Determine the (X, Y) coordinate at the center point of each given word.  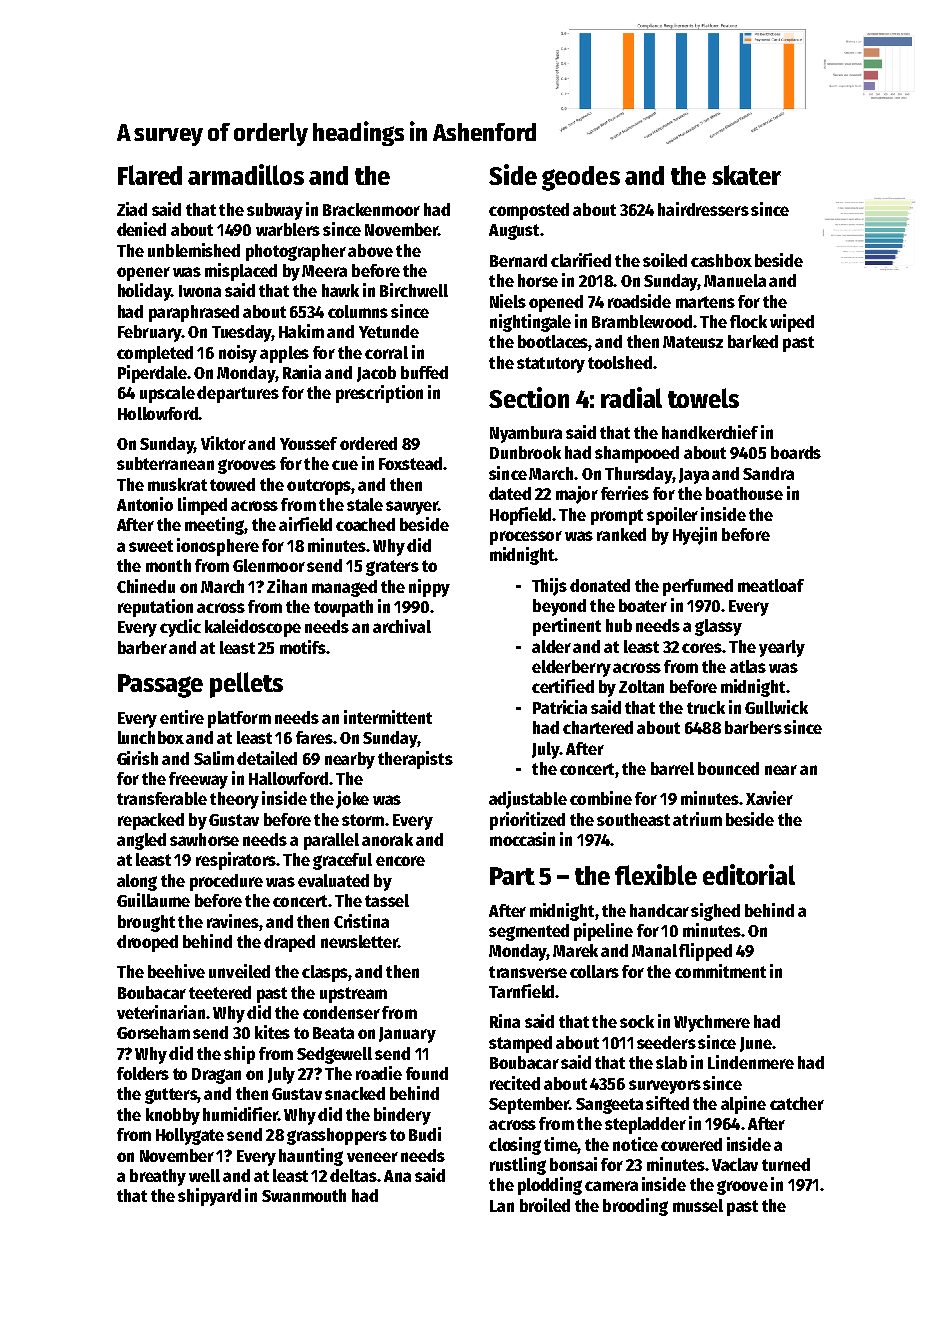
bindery (402, 1116)
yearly (782, 648)
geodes (581, 178)
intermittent (388, 717)
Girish (137, 758)
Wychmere (712, 1023)
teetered (220, 992)
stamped (520, 1044)
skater (746, 175)
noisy (238, 354)
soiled (665, 260)
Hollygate (190, 1136)
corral (386, 352)
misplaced (241, 272)
